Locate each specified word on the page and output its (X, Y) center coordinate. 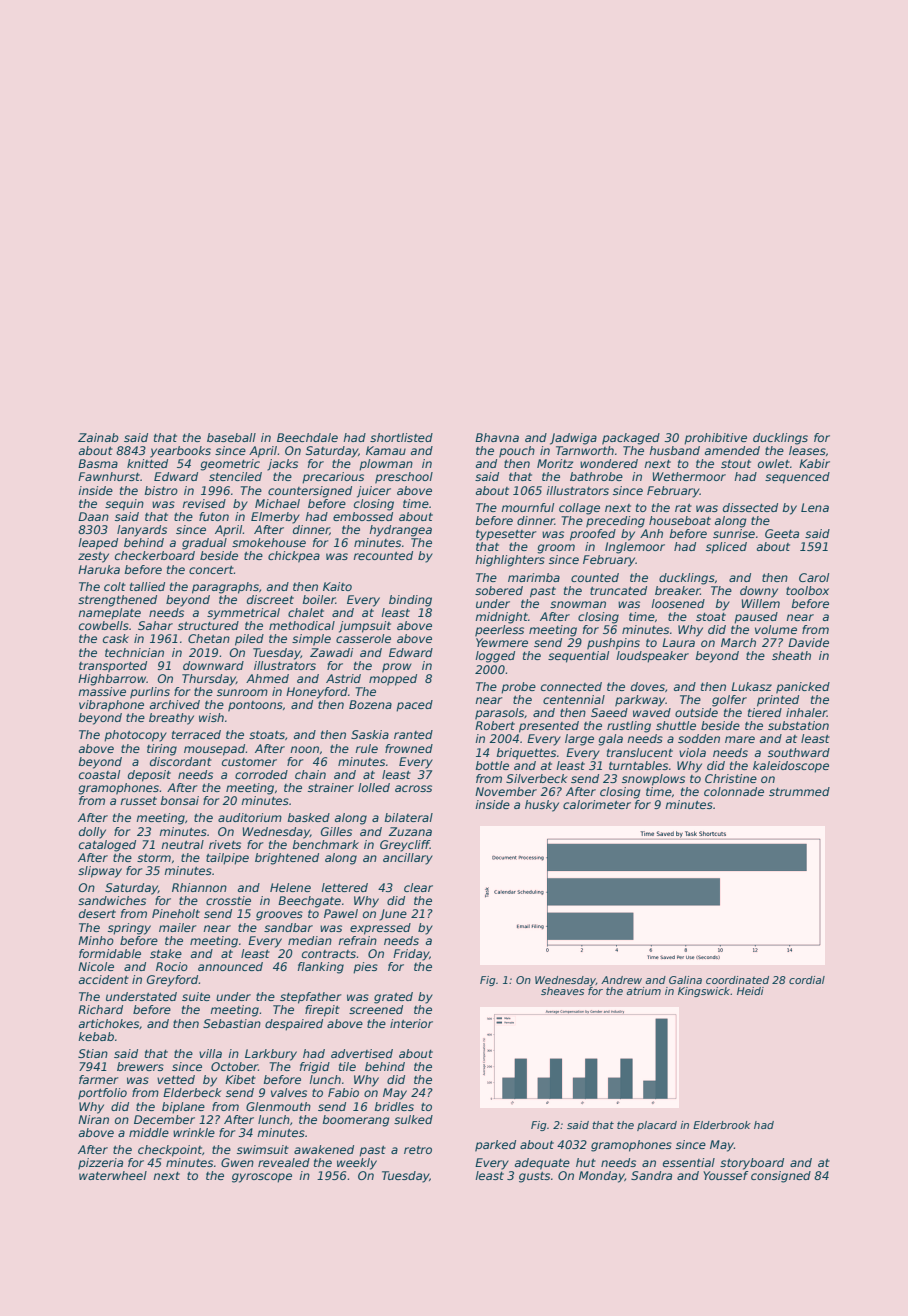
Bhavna (497, 437)
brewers (140, 1066)
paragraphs (225, 588)
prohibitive (715, 439)
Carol (814, 577)
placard (657, 1126)
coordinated (737, 980)
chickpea (294, 557)
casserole (363, 638)
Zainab (98, 437)
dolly (92, 833)
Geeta (782, 533)
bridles (394, 1106)
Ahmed (267, 678)
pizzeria (100, 1164)
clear (418, 887)
